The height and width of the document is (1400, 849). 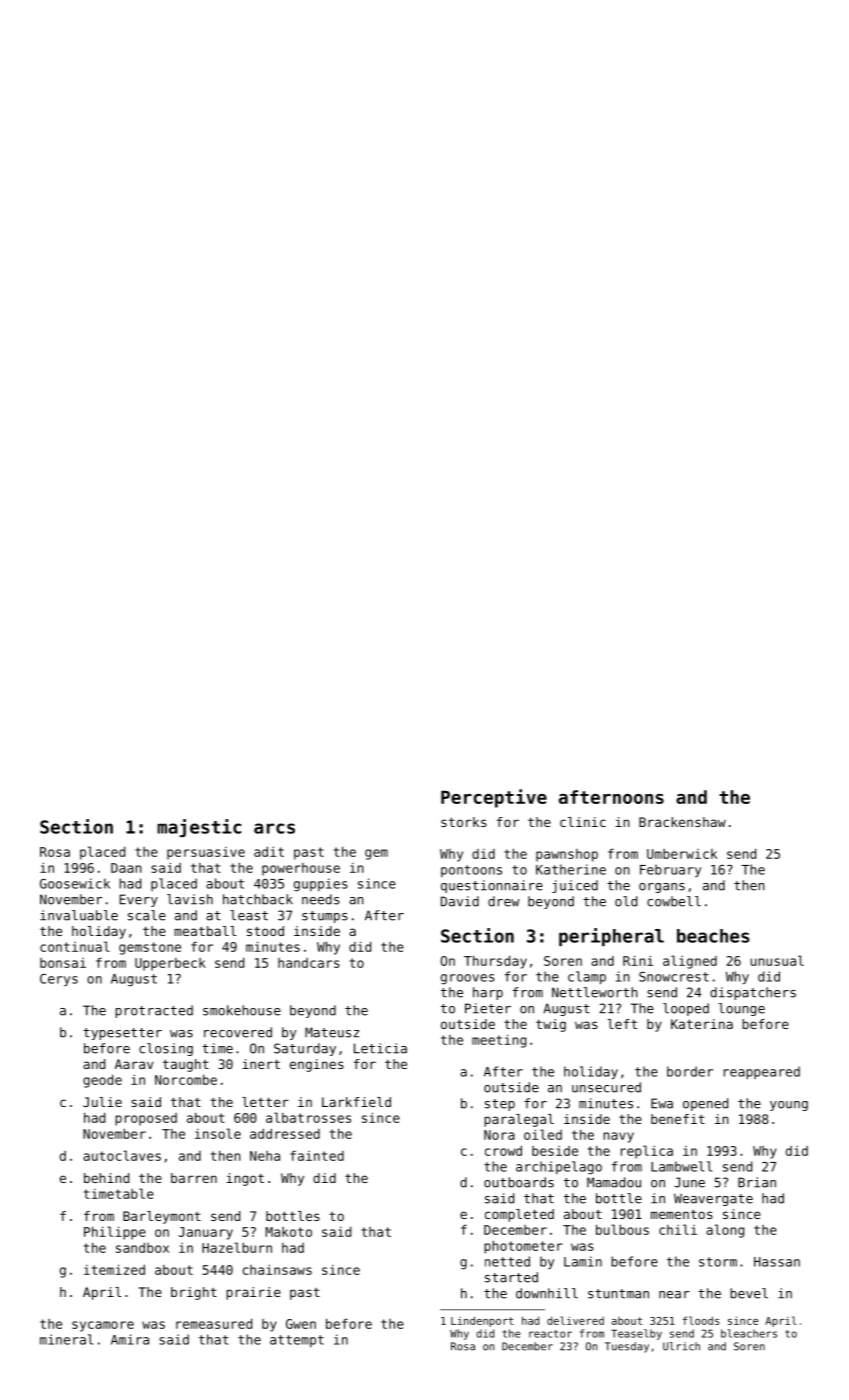 I want to click on ingot, so click(x=245, y=1179).
